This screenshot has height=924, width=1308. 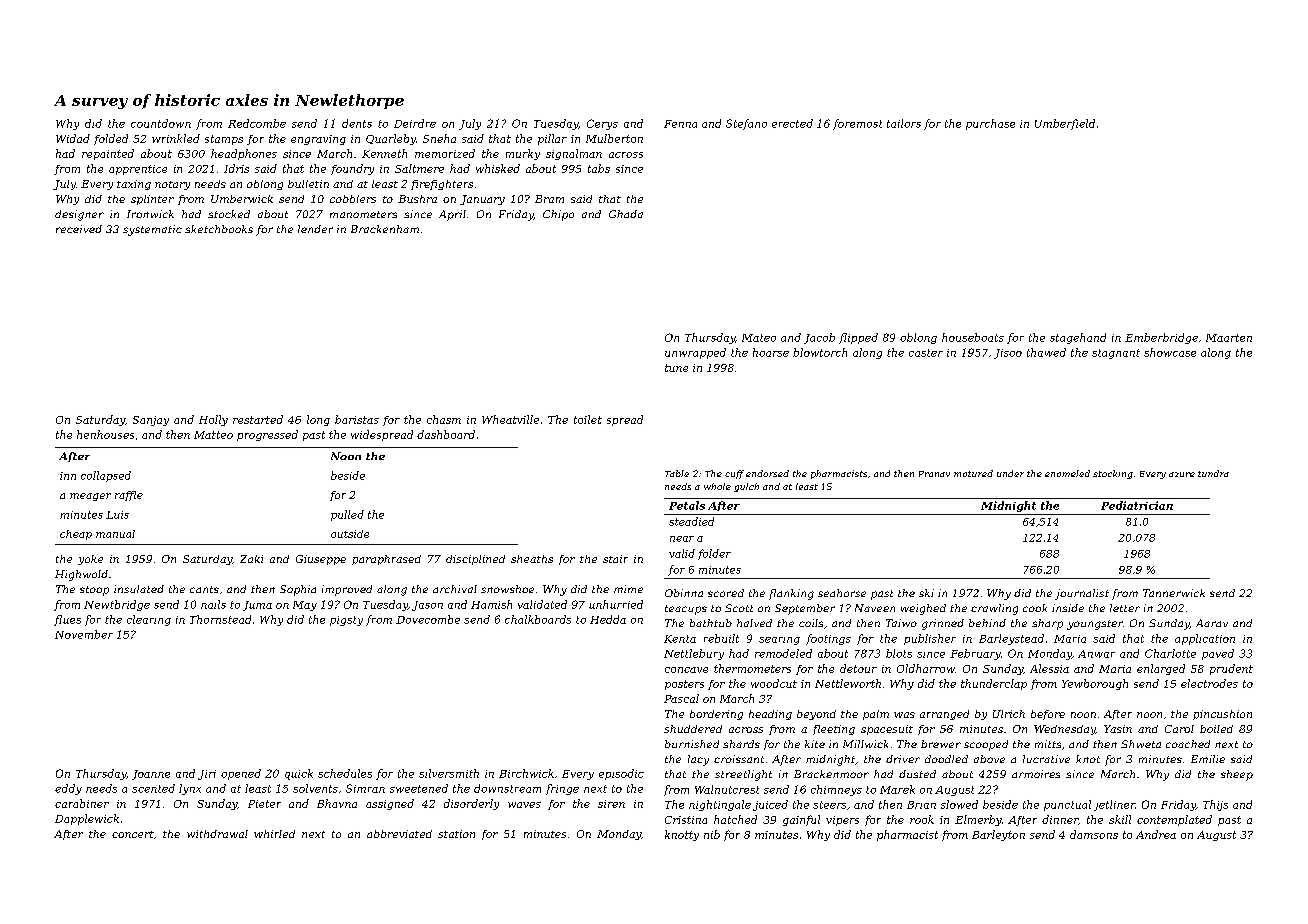 I want to click on Chipo, so click(x=558, y=215).
